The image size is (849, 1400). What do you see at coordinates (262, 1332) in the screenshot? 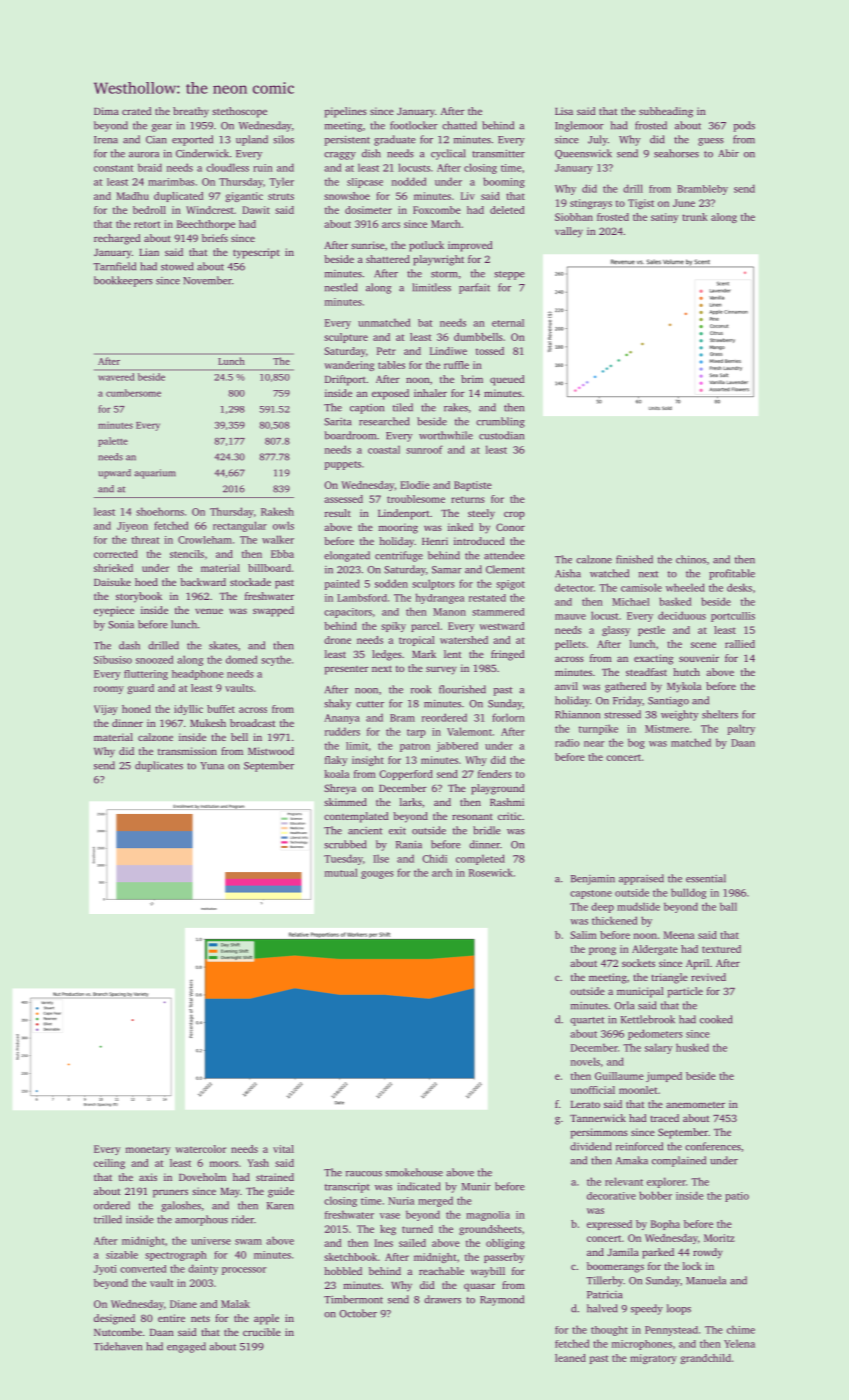
I see `crucible` at bounding box center [262, 1332].
